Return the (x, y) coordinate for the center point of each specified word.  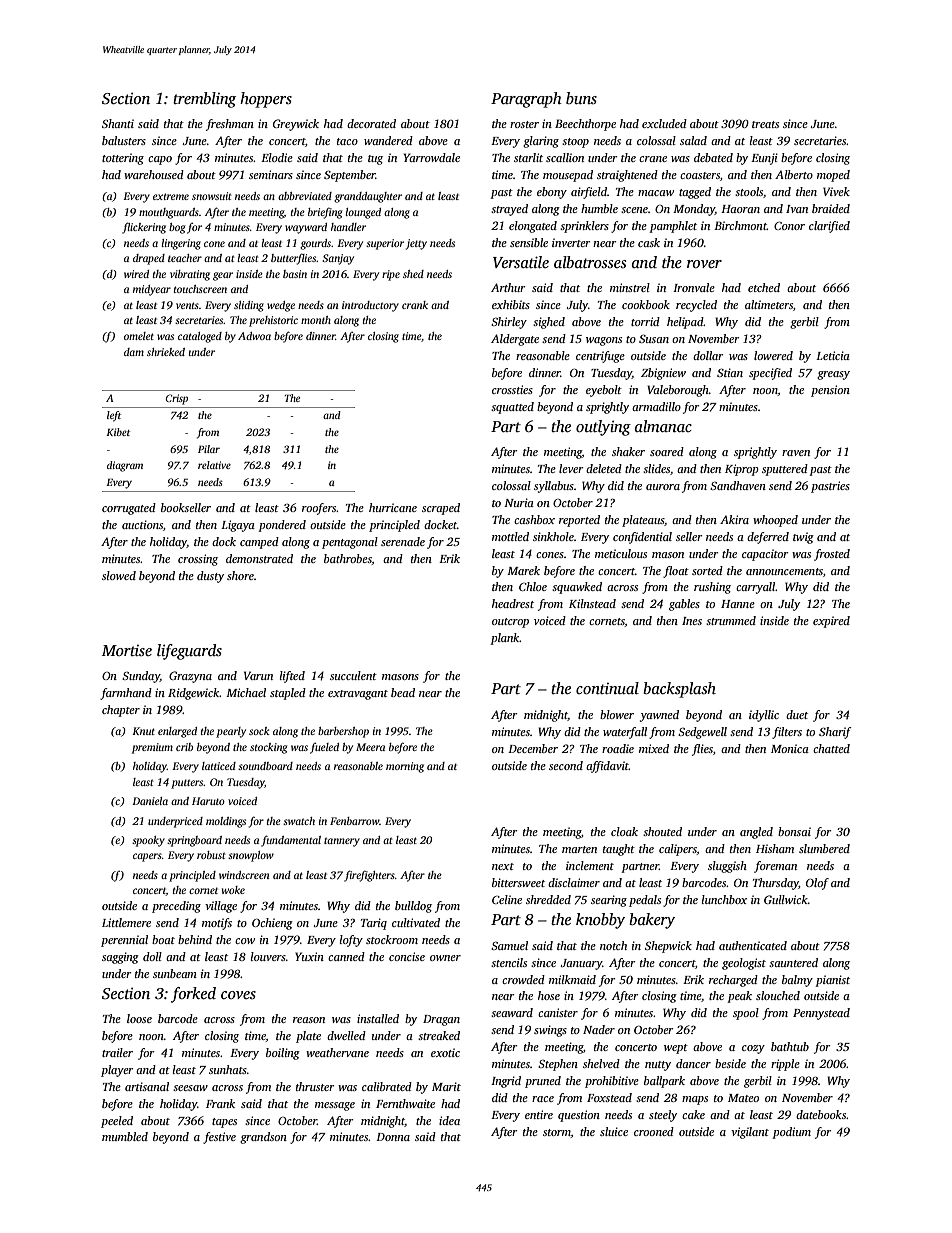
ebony (552, 193)
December (533, 748)
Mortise (127, 650)
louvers (268, 956)
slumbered (824, 848)
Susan (654, 338)
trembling (204, 100)
